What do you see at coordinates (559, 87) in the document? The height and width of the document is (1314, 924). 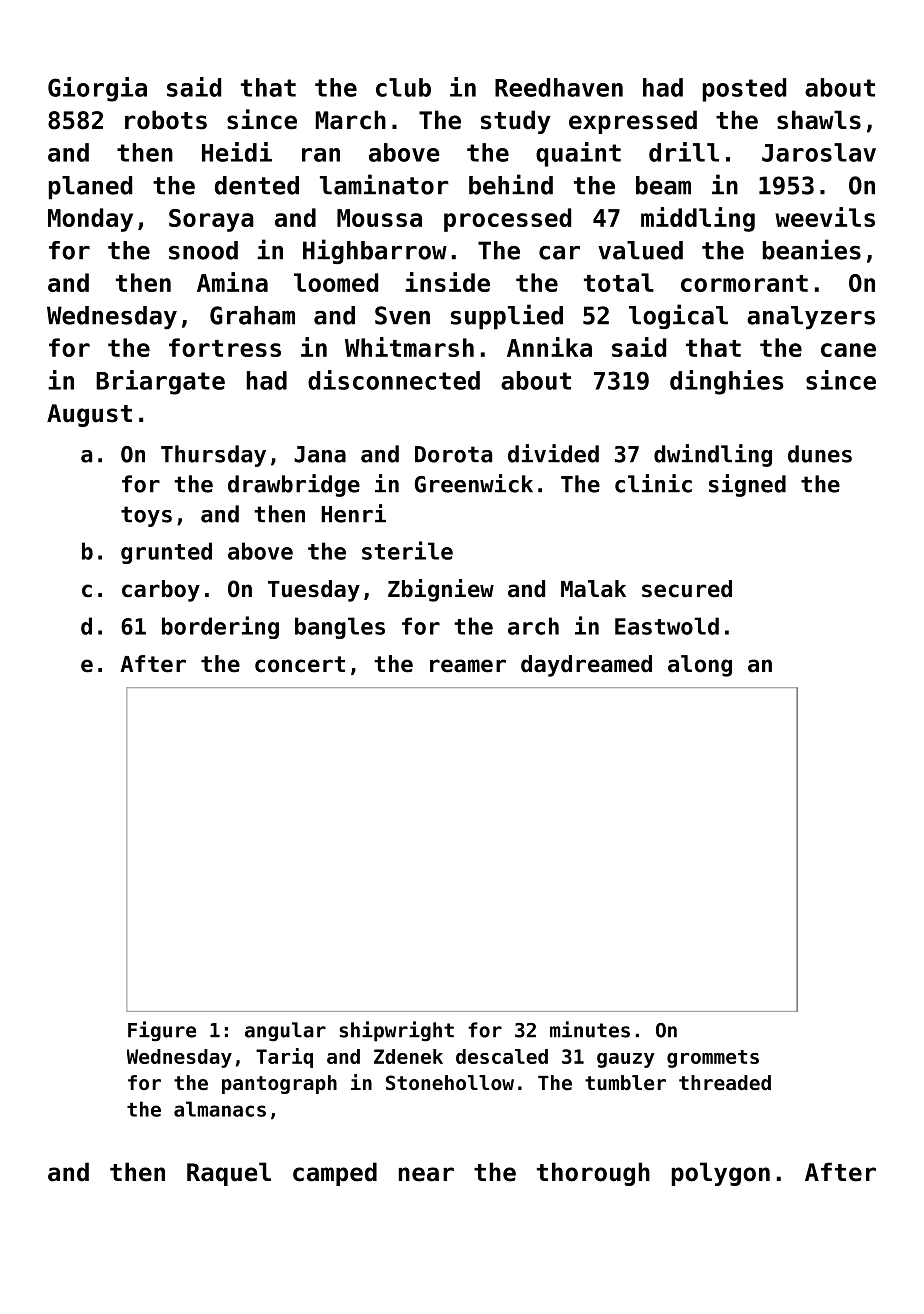 I see `Reedhaven` at bounding box center [559, 87].
